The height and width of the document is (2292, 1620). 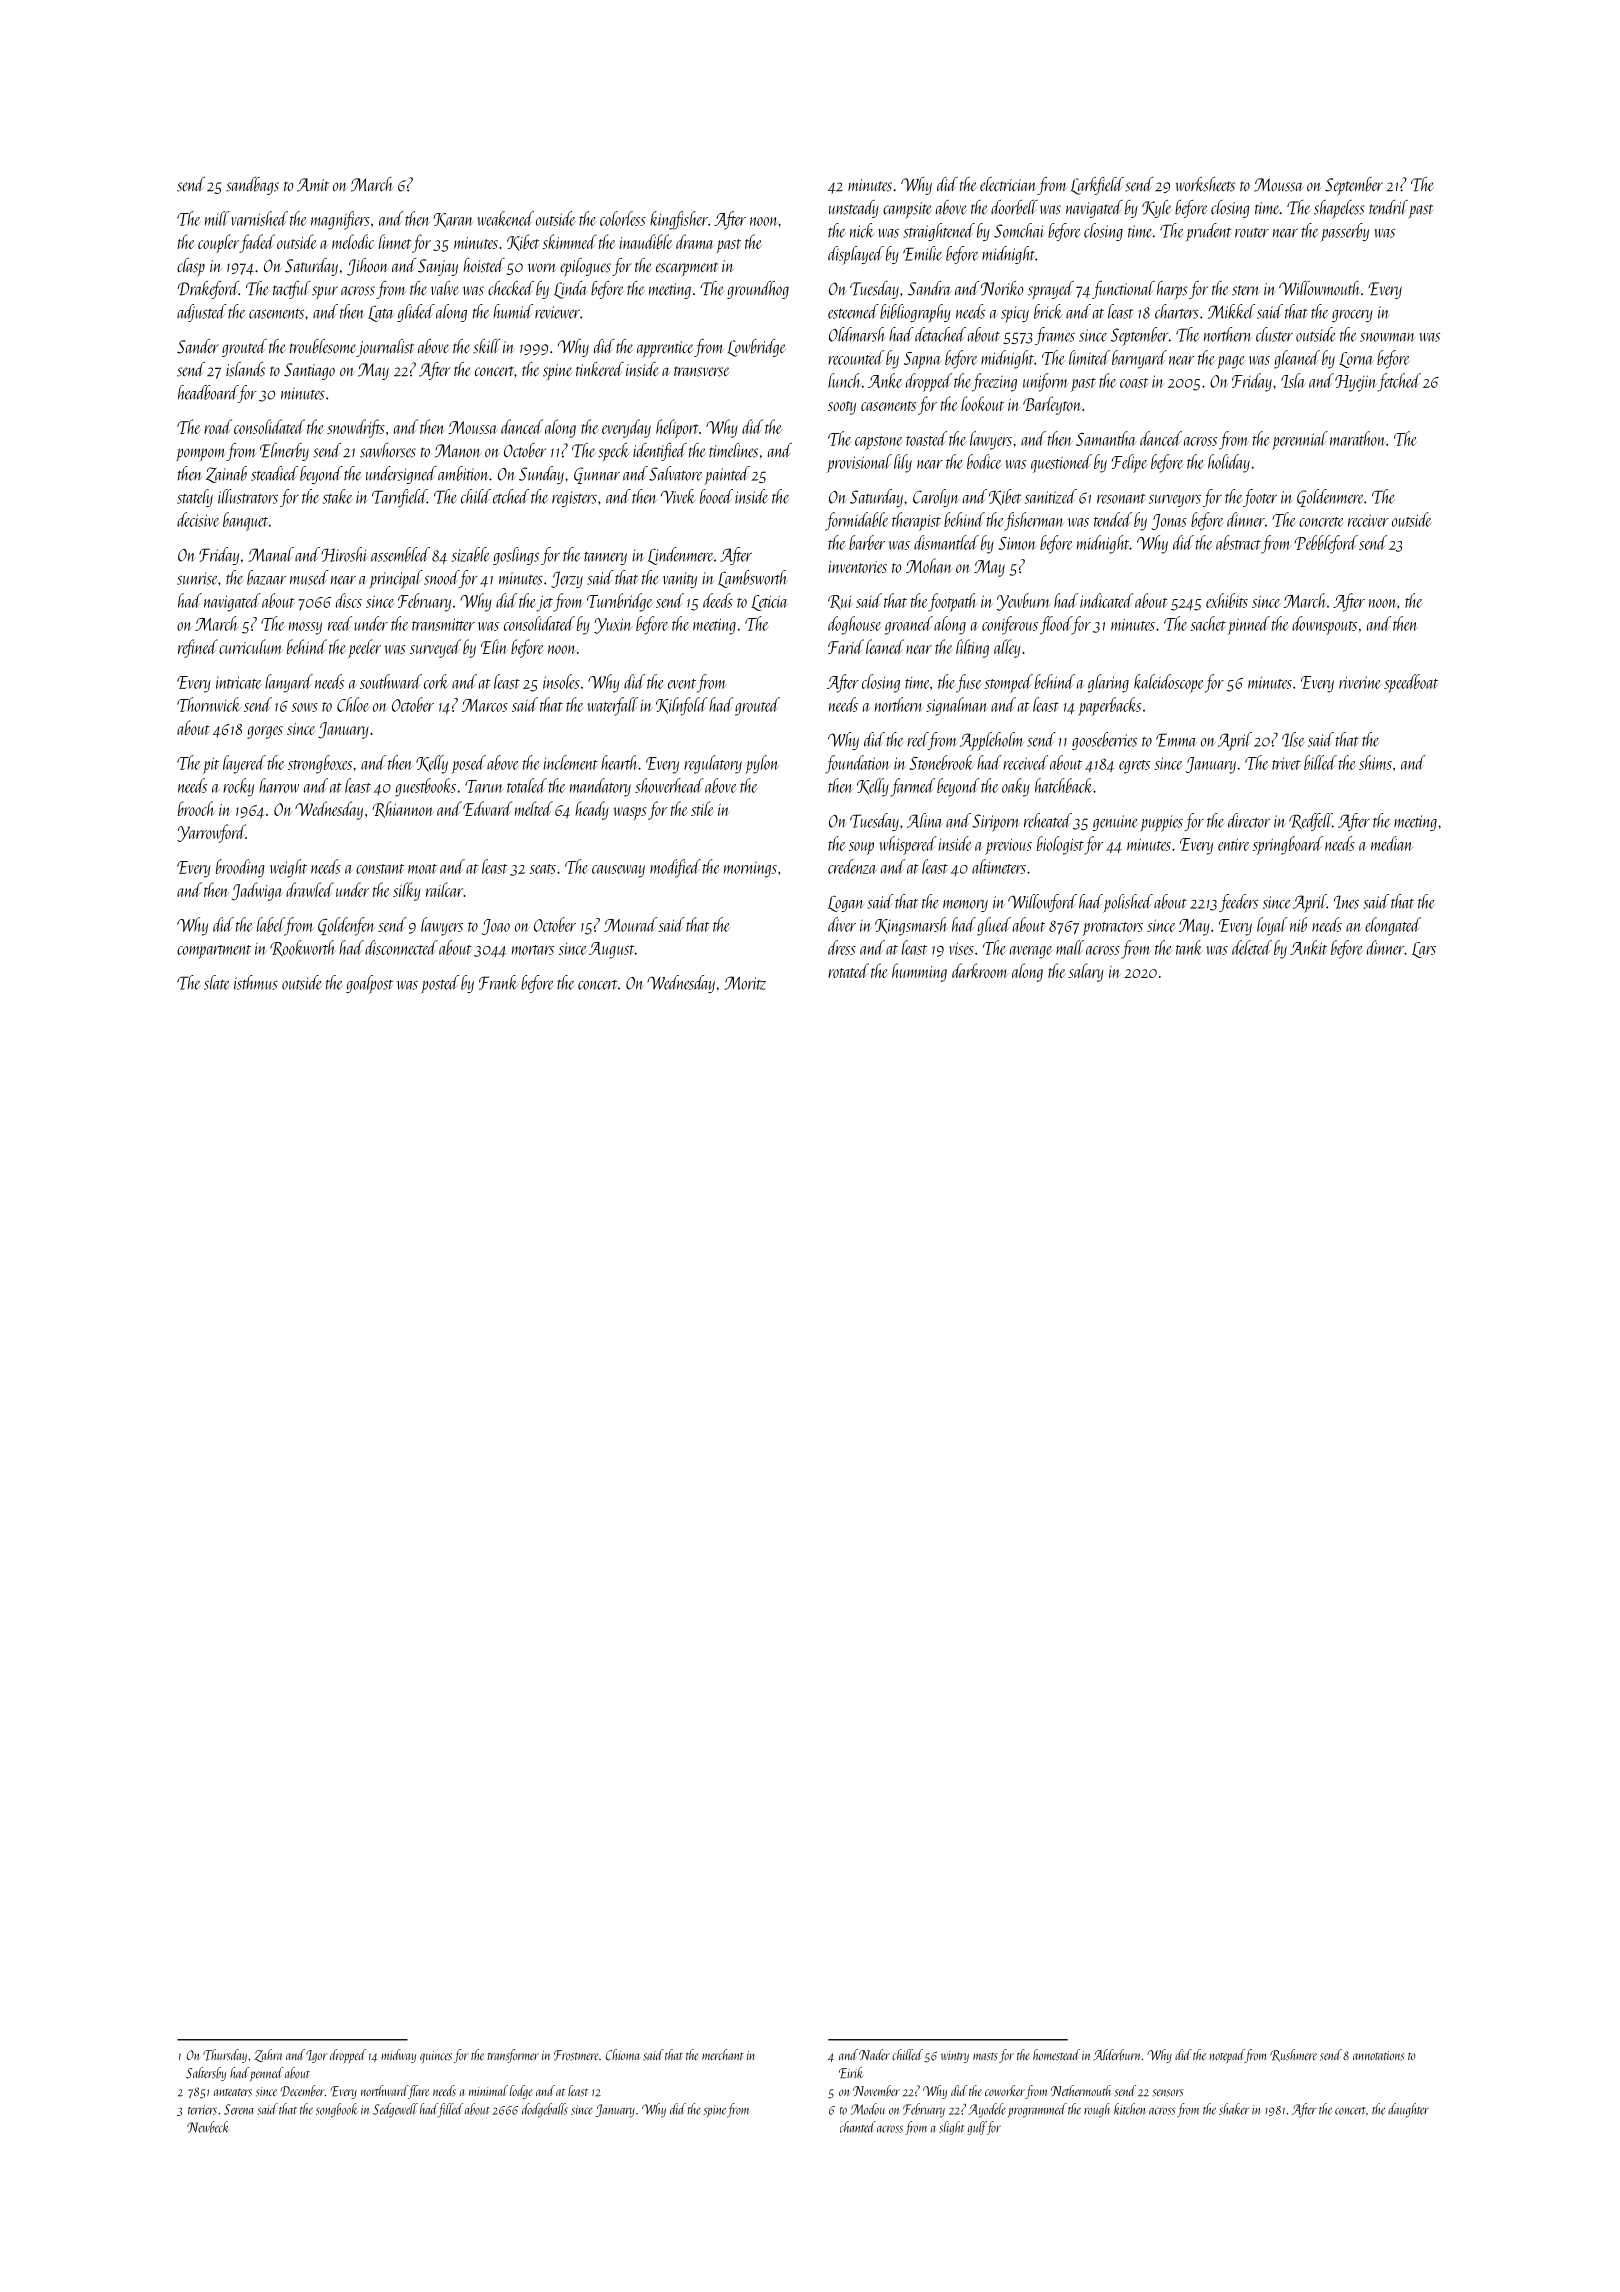 What do you see at coordinates (1293, 739) in the document?
I see `Ilse` at bounding box center [1293, 739].
